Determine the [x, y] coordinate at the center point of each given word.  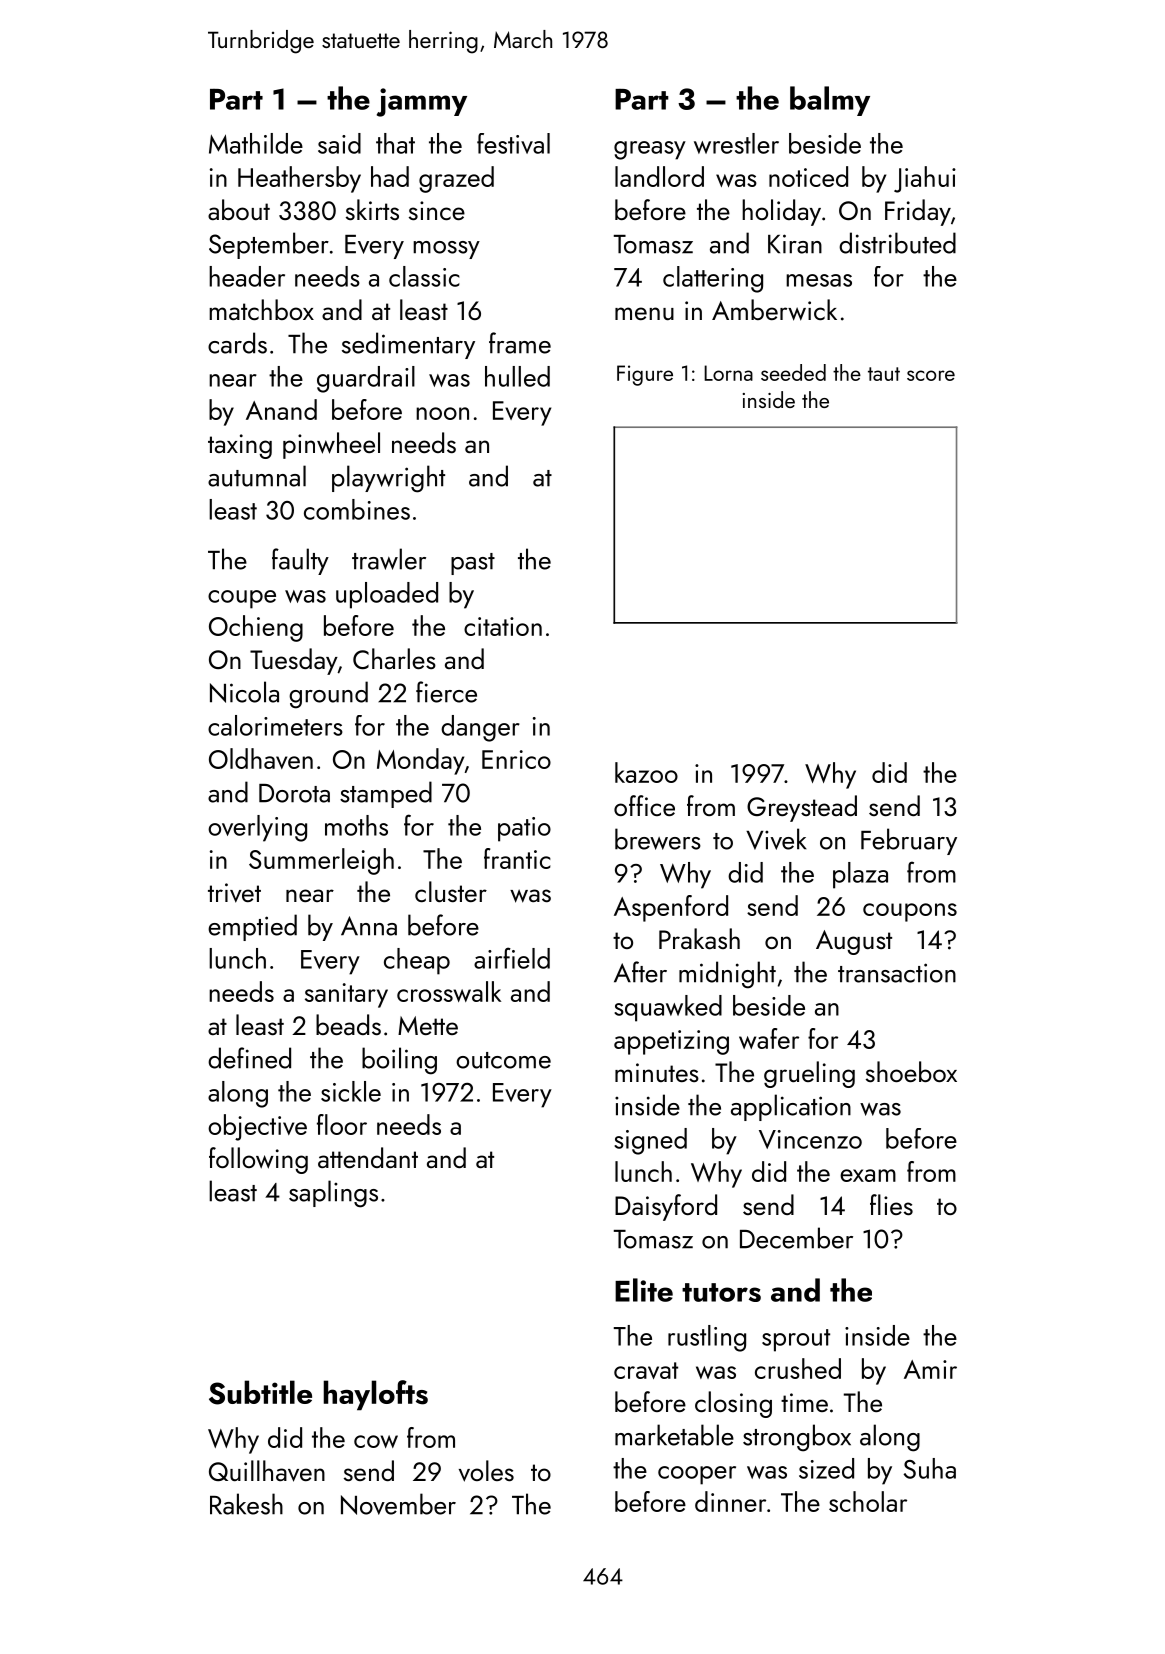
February [909, 841]
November [398, 1504]
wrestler [736, 143]
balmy [830, 101]
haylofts [375, 1395]
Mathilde [256, 143]
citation [503, 626]
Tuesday [294, 661]
